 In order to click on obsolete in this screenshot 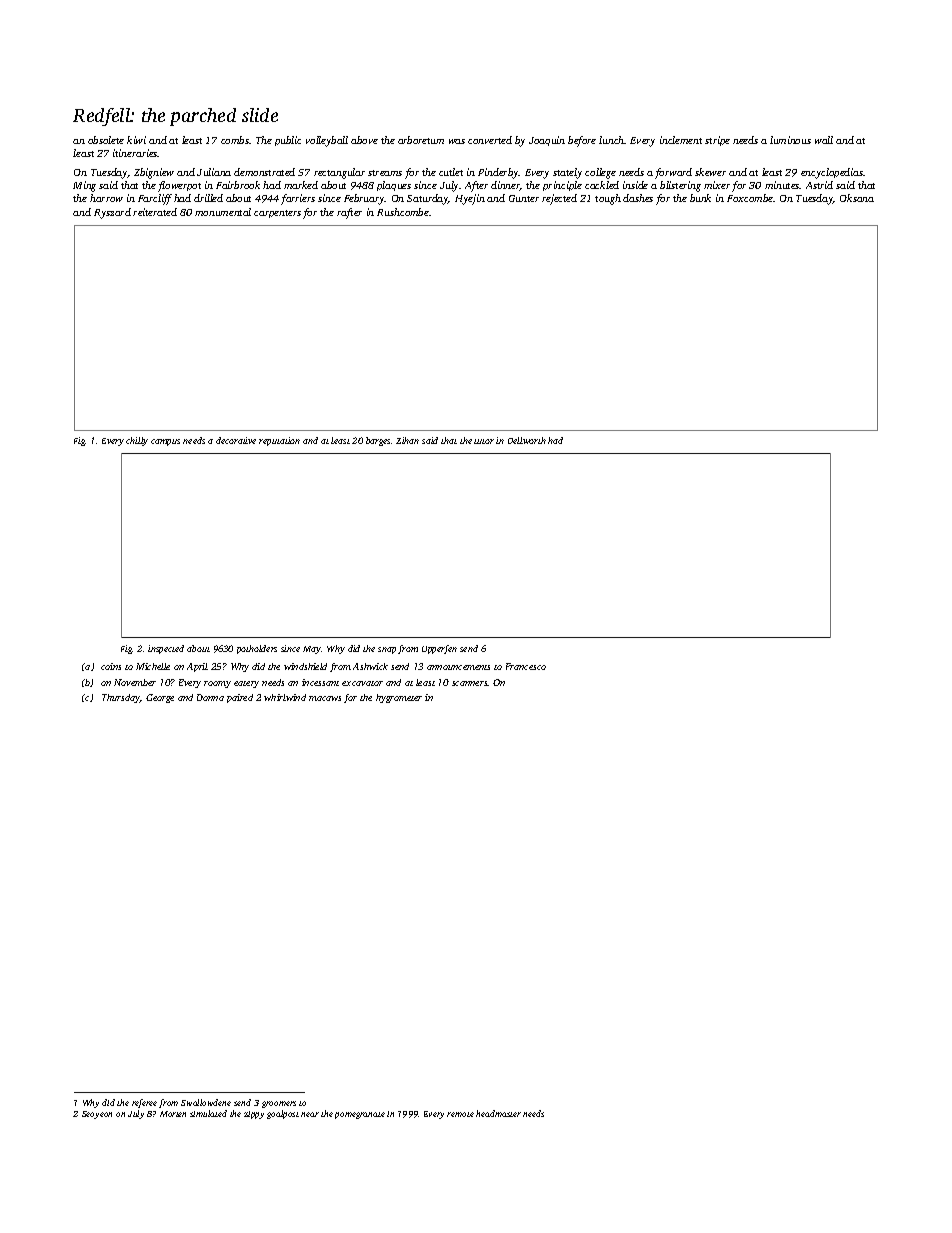, I will do `click(106, 140)`.
